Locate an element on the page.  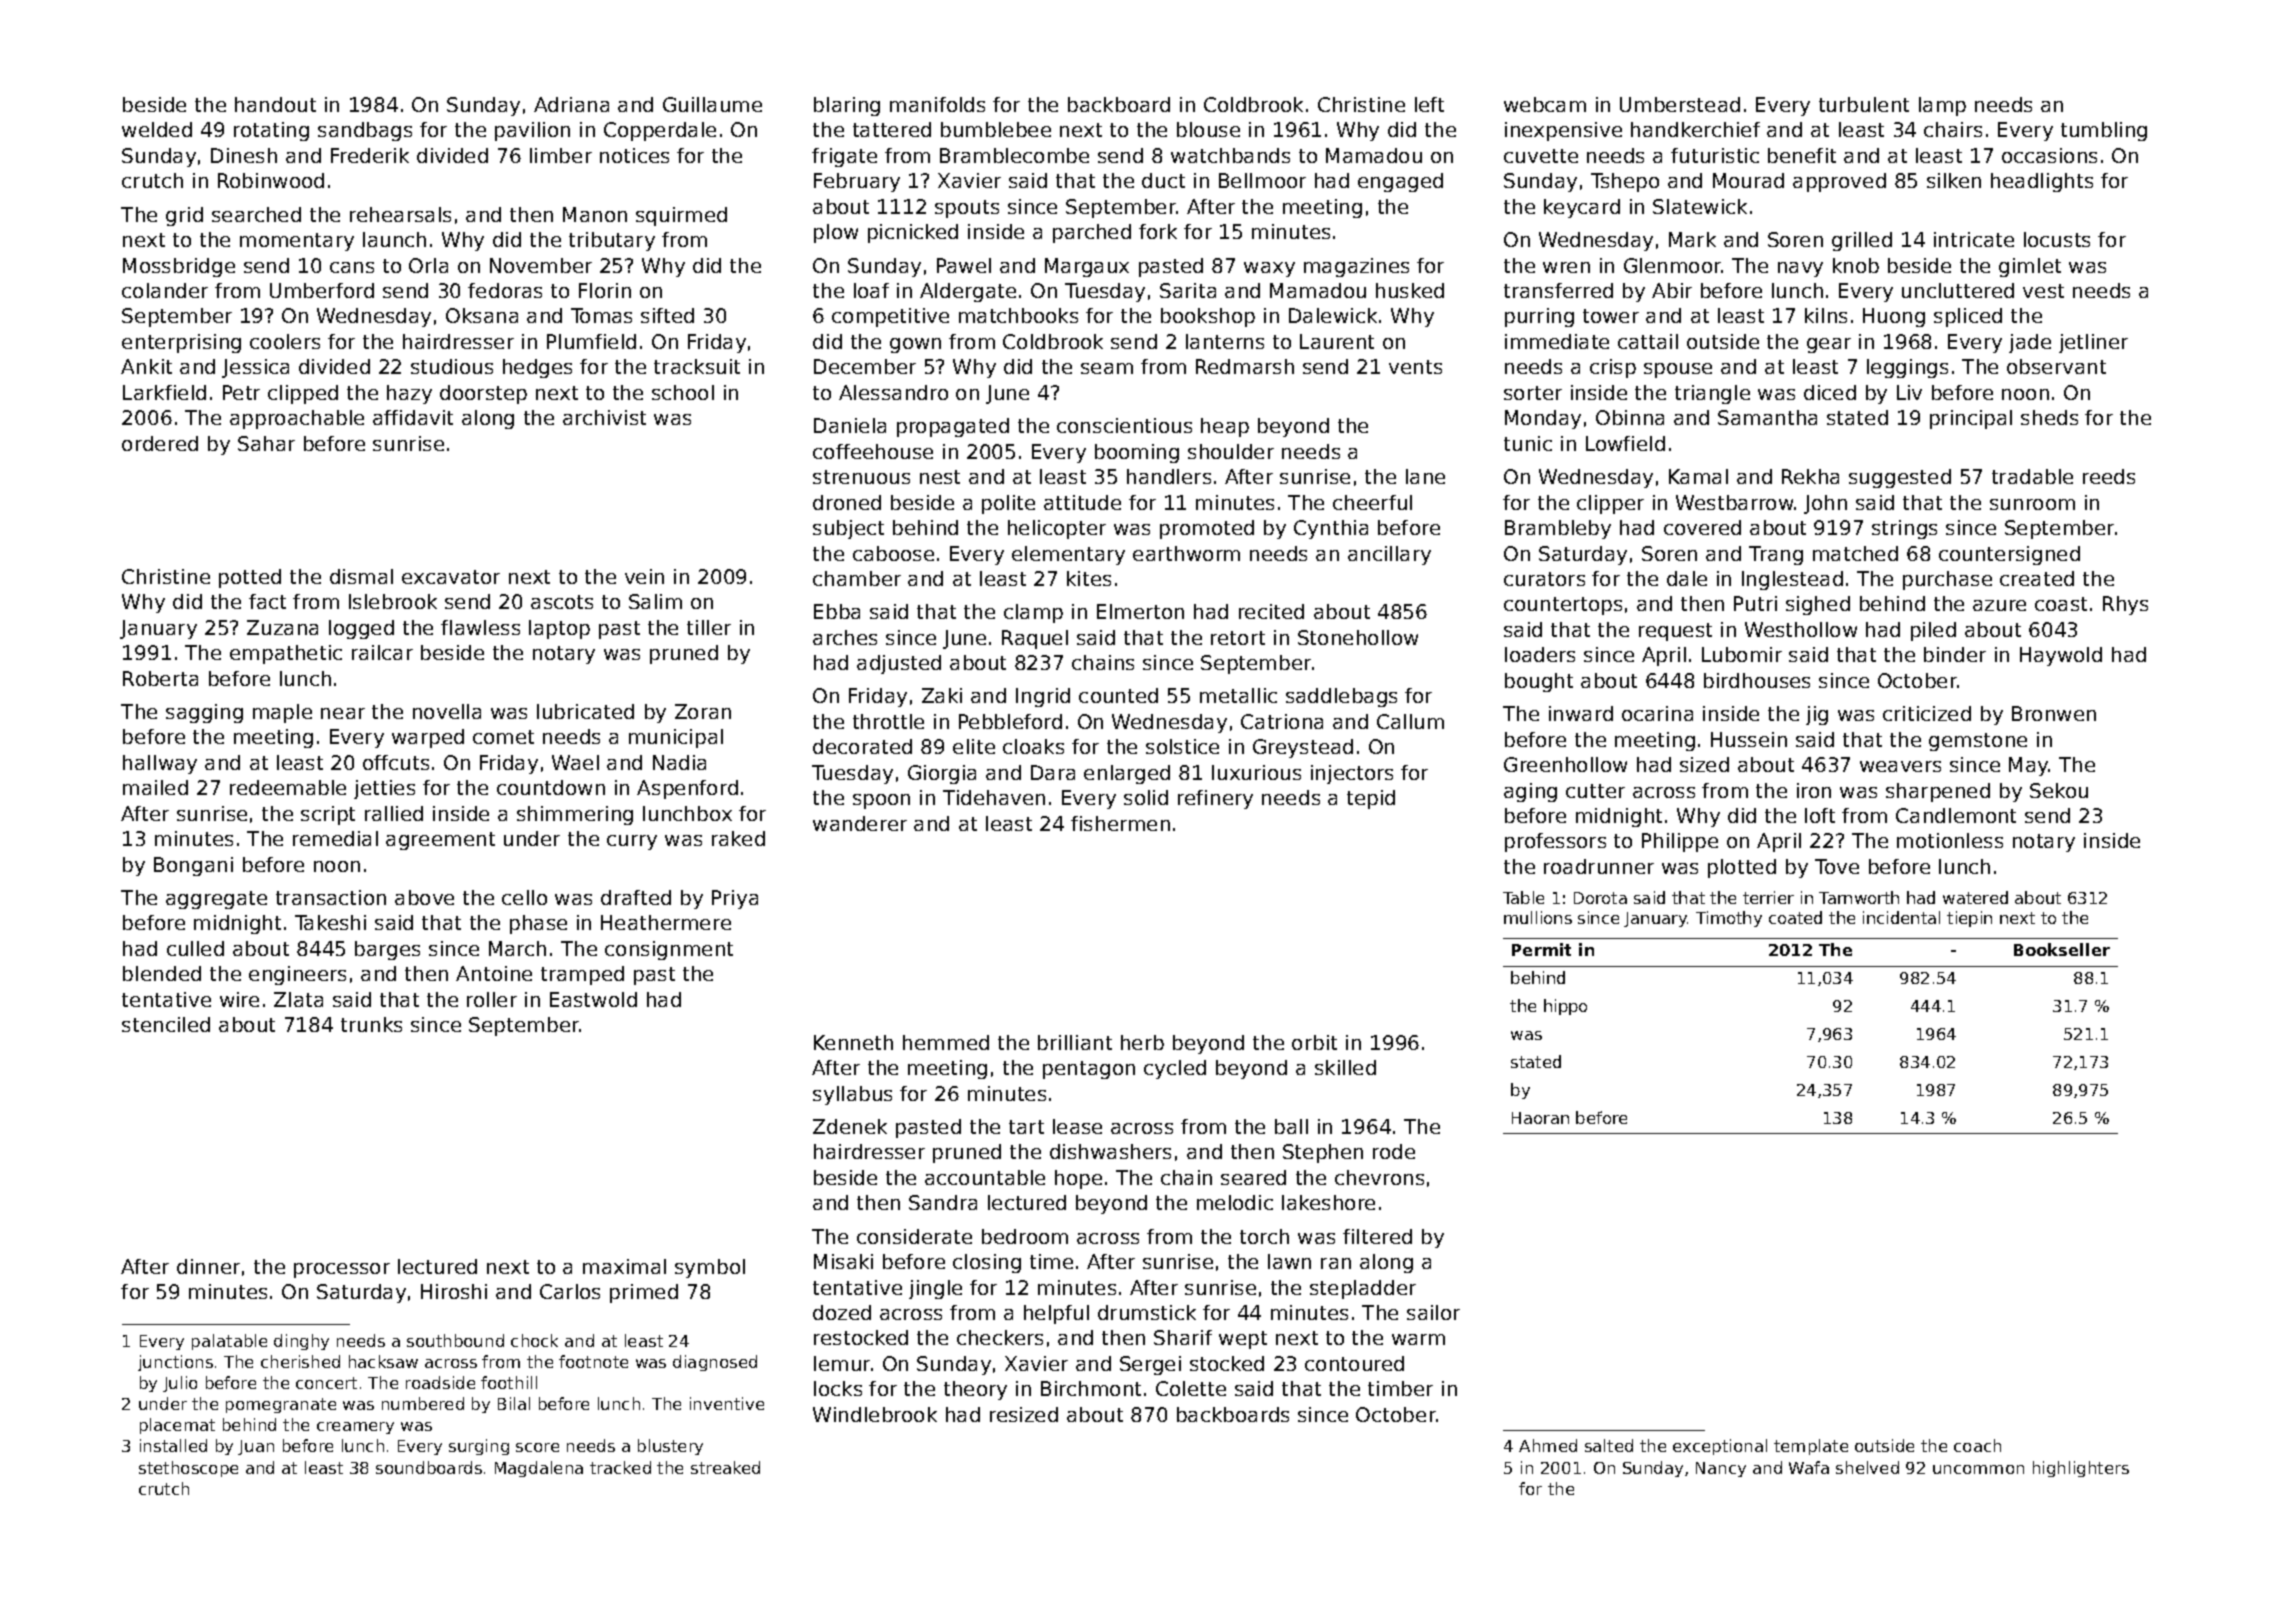
curry is located at coordinates (632, 842).
